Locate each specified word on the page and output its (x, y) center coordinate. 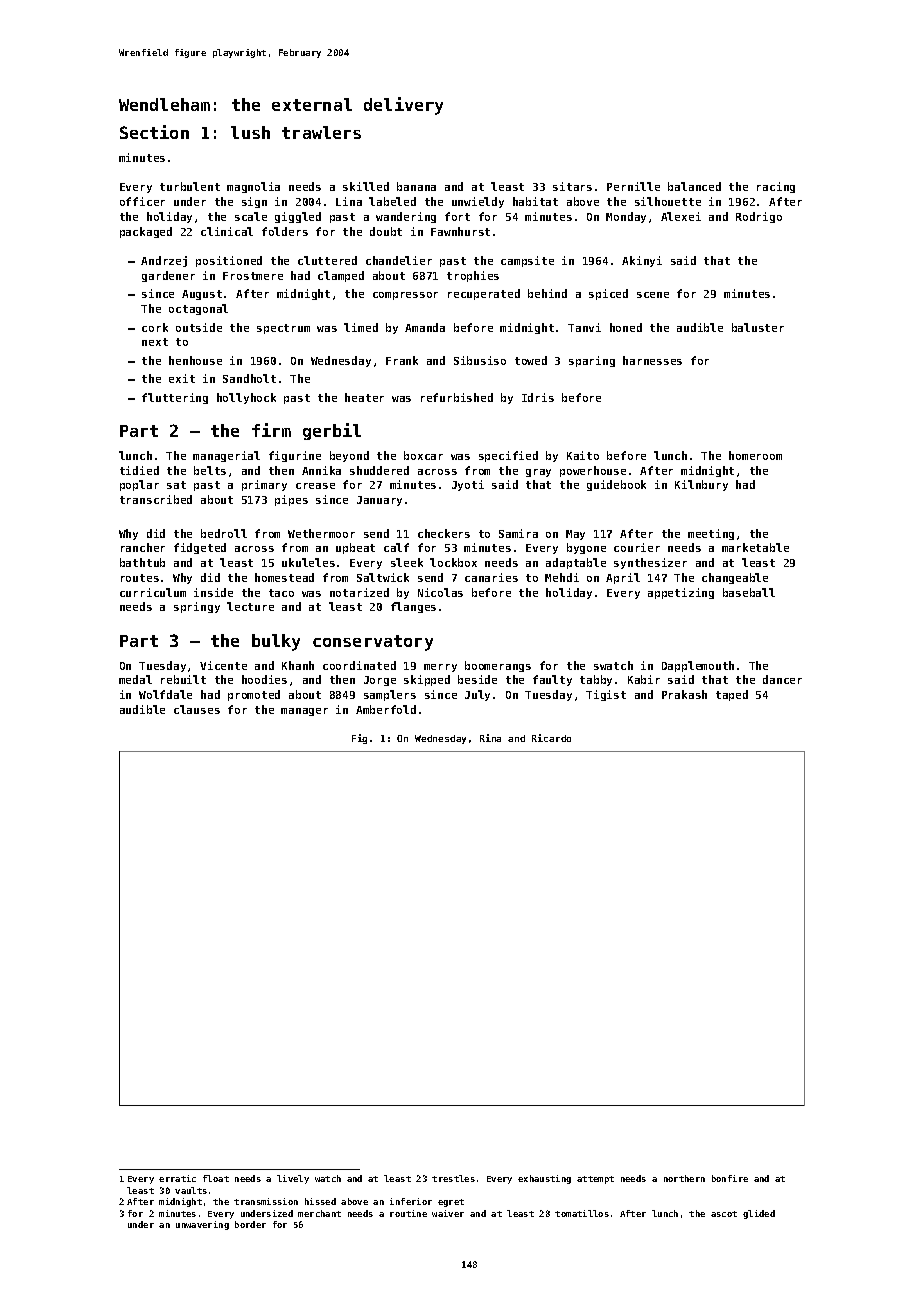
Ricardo (551, 738)
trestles (453, 1178)
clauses (197, 709)
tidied (139, 470)
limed (361, 327)
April (623, 578)
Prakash (684, 694)
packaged (146, 232)
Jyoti (468, 485)
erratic (177, 1178)
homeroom (755, 455)
